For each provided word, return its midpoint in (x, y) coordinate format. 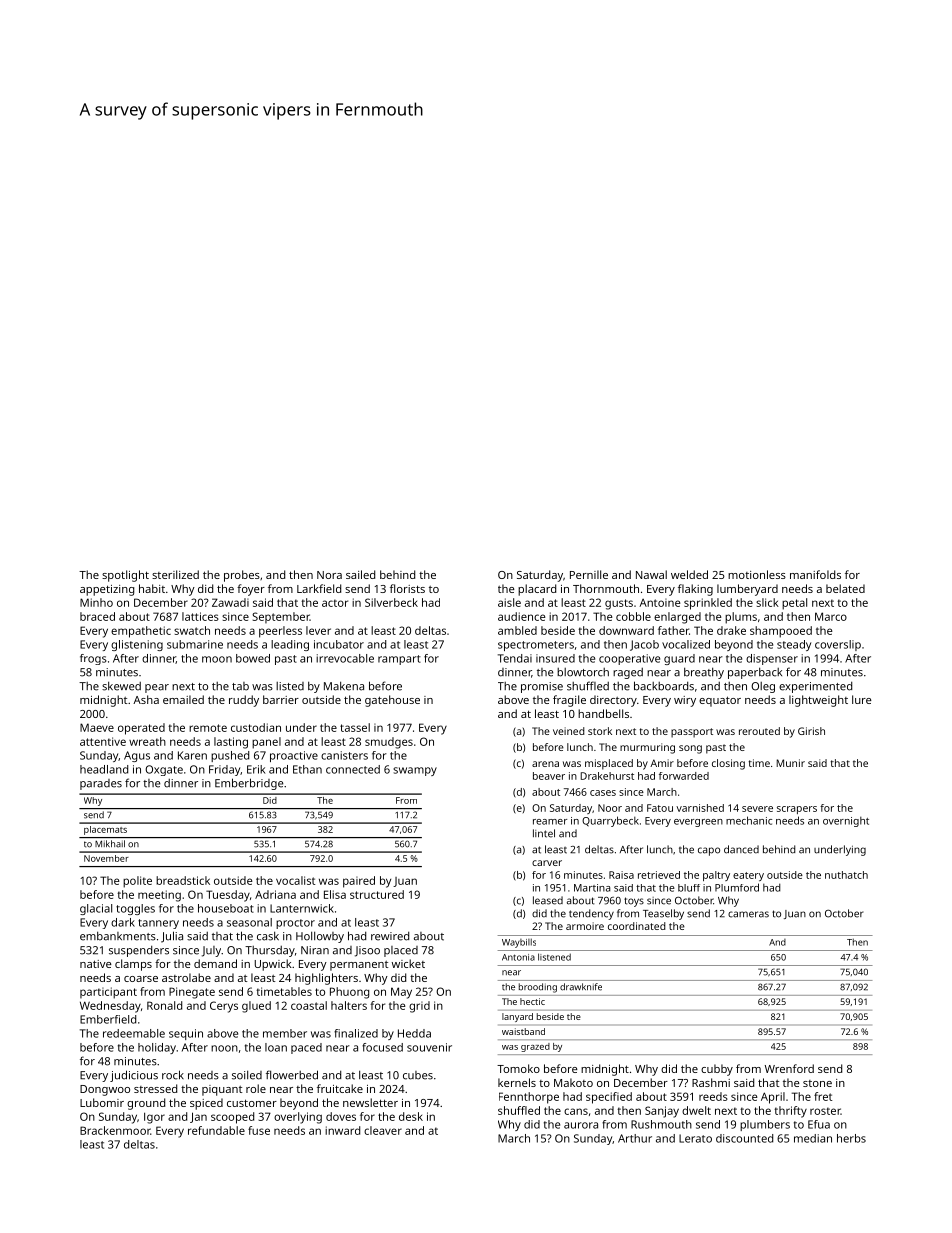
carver (547, 863)
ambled (517, 630)
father (673, 630)
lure (862, 699)
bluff (689, 888)
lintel (544, 833)
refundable (216, 1130)
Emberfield (108, 1019)
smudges (389, 743)
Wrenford (789, 1068)
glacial (96, 909)
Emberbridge (249, 784)
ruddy (244, 701)
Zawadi (230, 602)
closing (728, 764)
